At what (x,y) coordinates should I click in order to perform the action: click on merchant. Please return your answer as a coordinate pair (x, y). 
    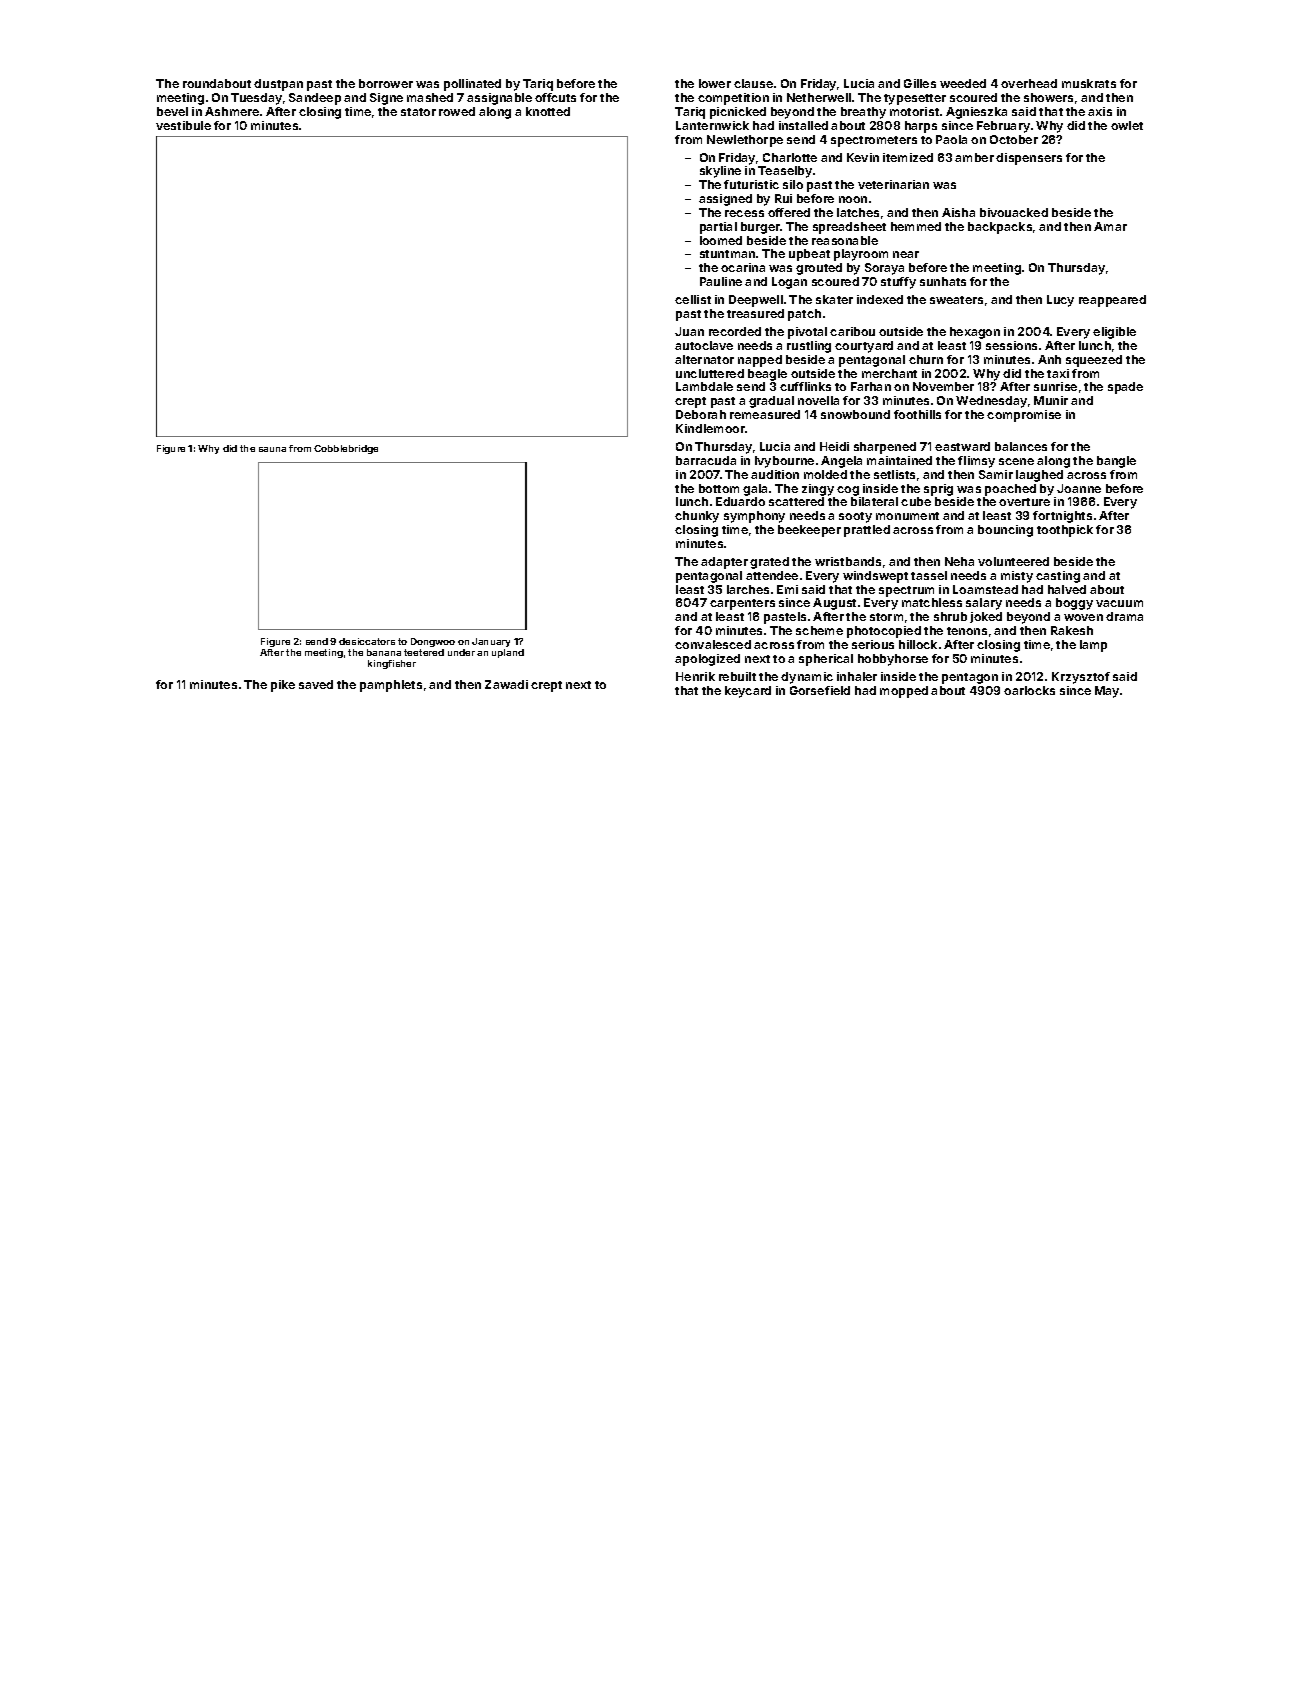
    Looking at the image, I should click on (889, 373).
